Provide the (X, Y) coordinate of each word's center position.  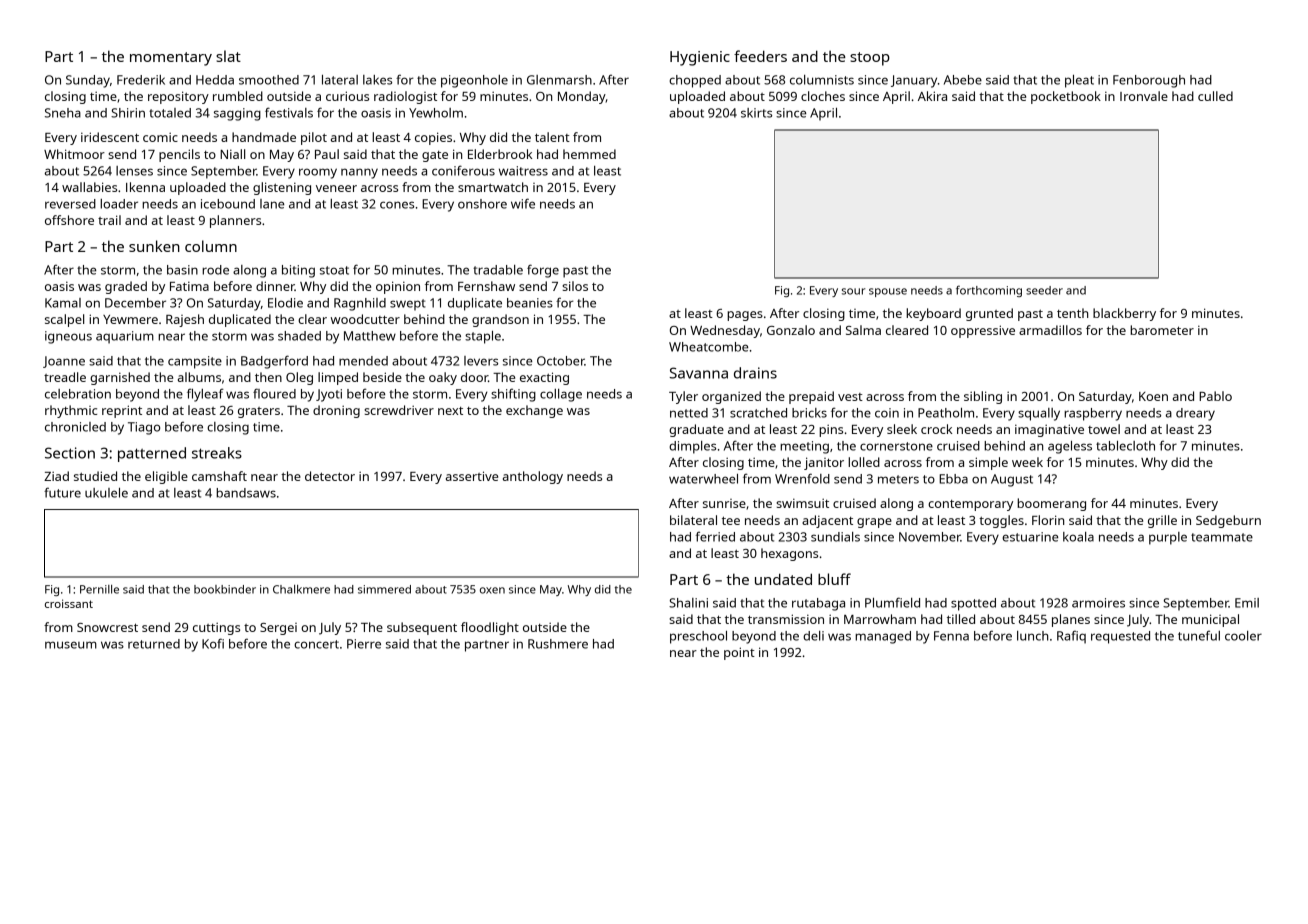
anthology (533, 477)
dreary (1195, 414)
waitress (523, 171)
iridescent (110, 137)
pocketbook (1066, 97)
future (62, 492)
